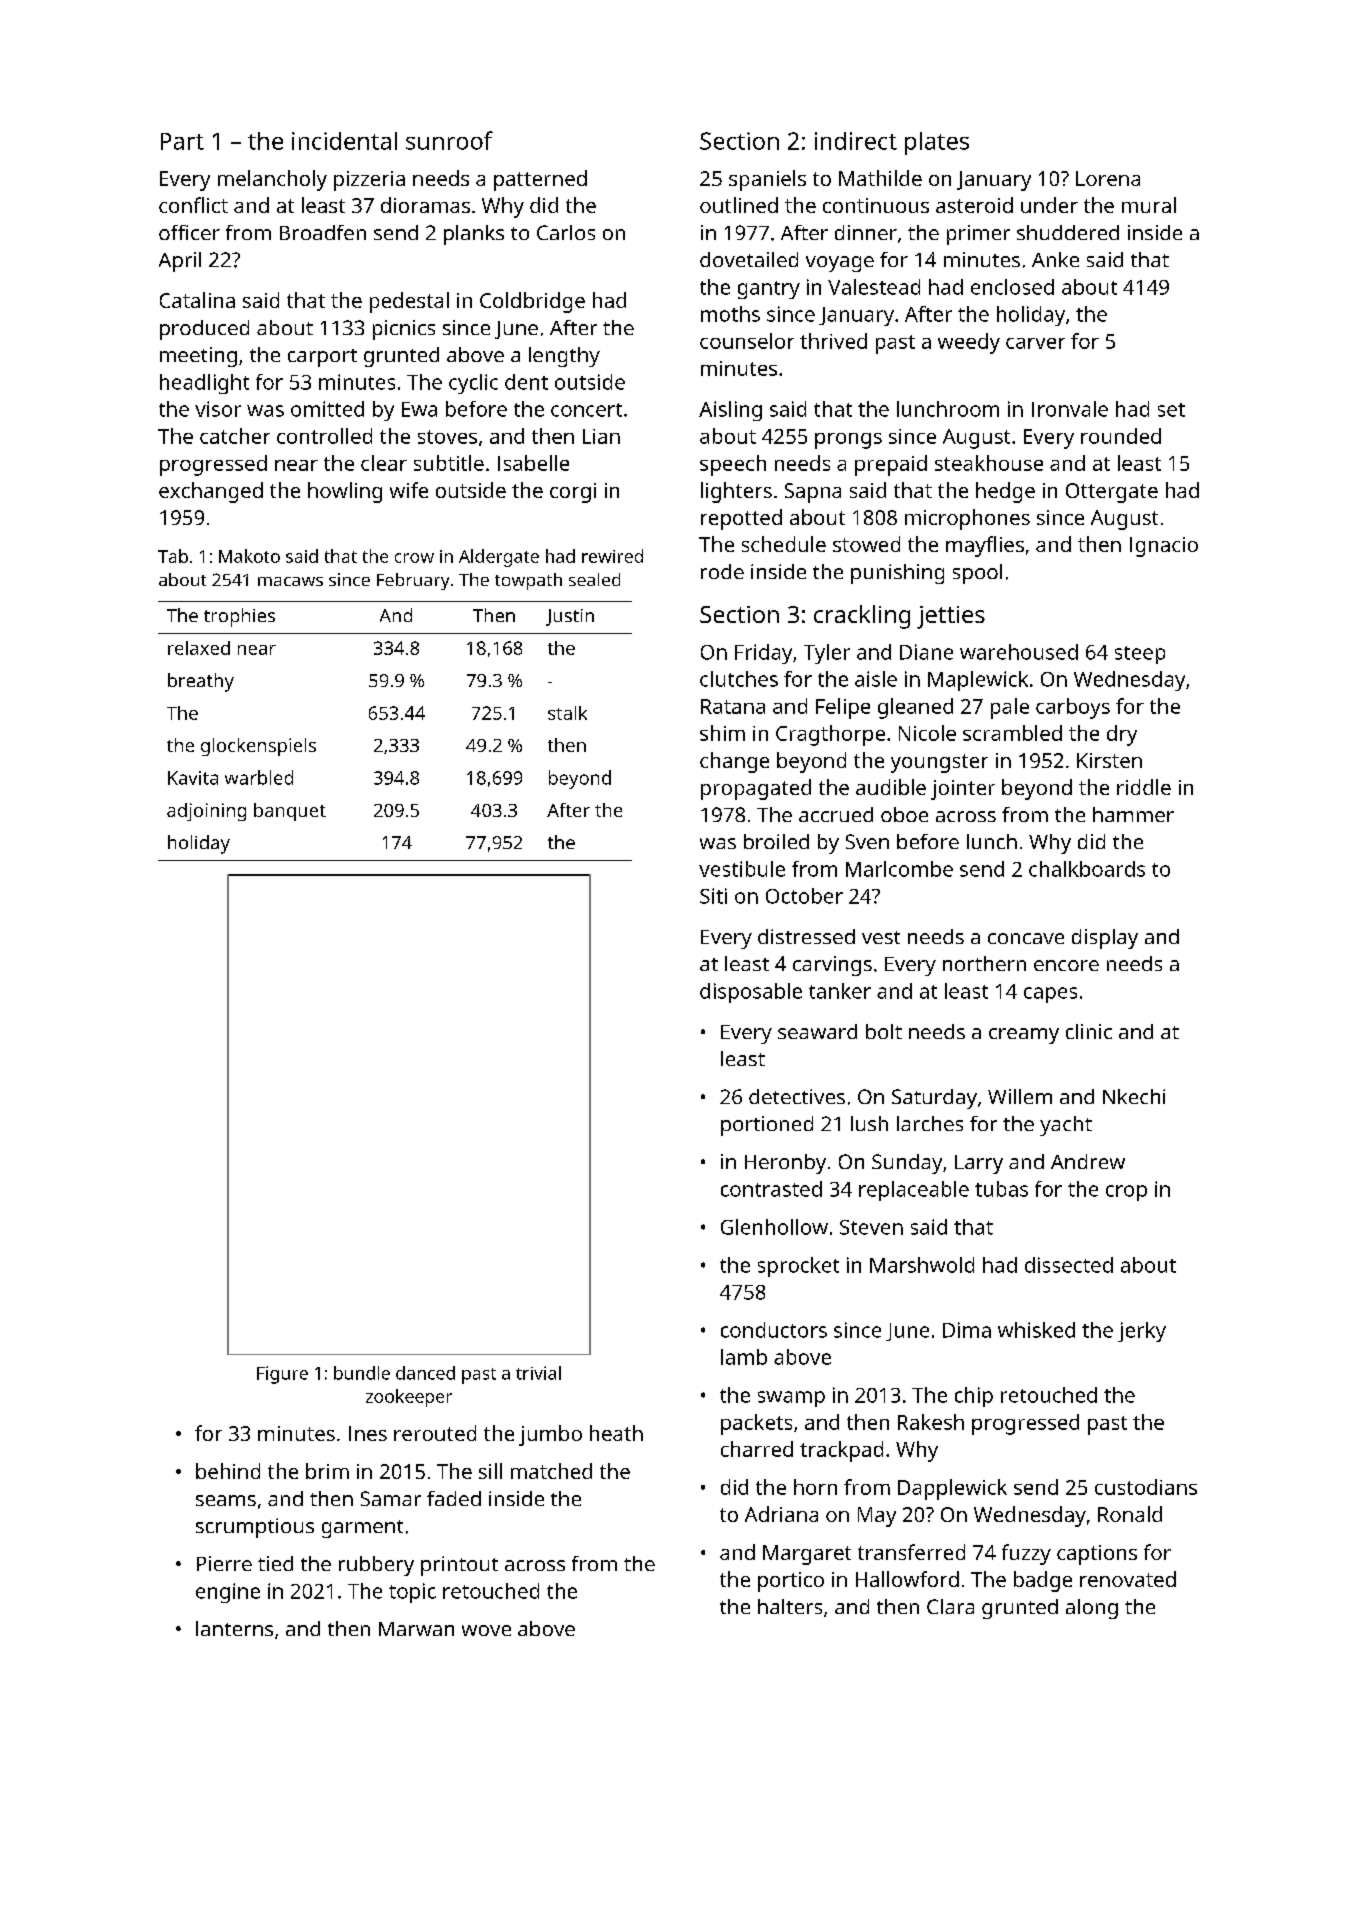  Describe the element at coordinates (290, 812) in the page. I see `banquet` at that location.
